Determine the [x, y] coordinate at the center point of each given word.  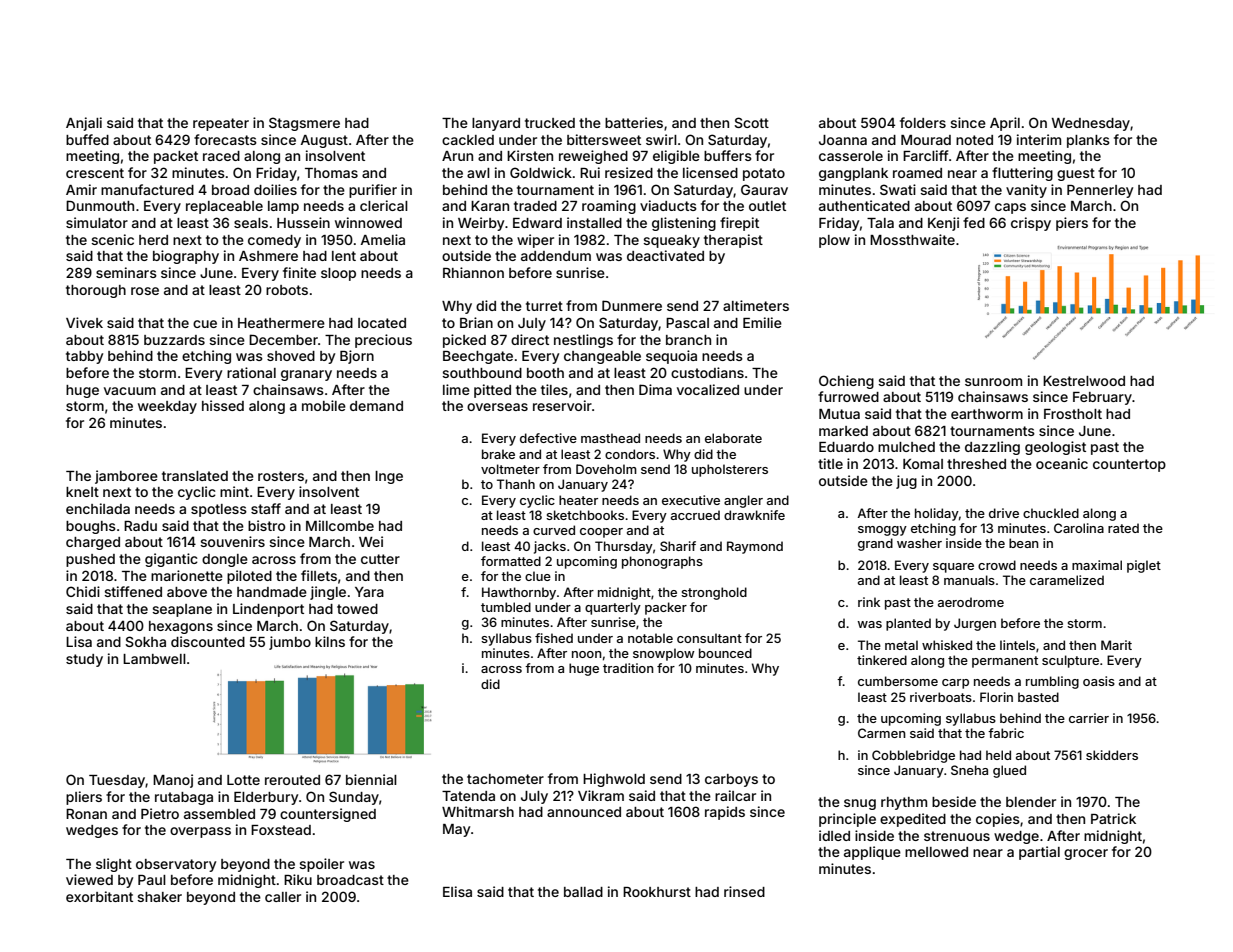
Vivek [84, 322]
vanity [1026, 191]
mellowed [936, 852]
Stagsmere [304, 124]
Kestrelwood [1084, 381]
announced [584, 812]
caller [283, 897]
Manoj [173, 781]
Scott [751, 122]
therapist [733, 241]
